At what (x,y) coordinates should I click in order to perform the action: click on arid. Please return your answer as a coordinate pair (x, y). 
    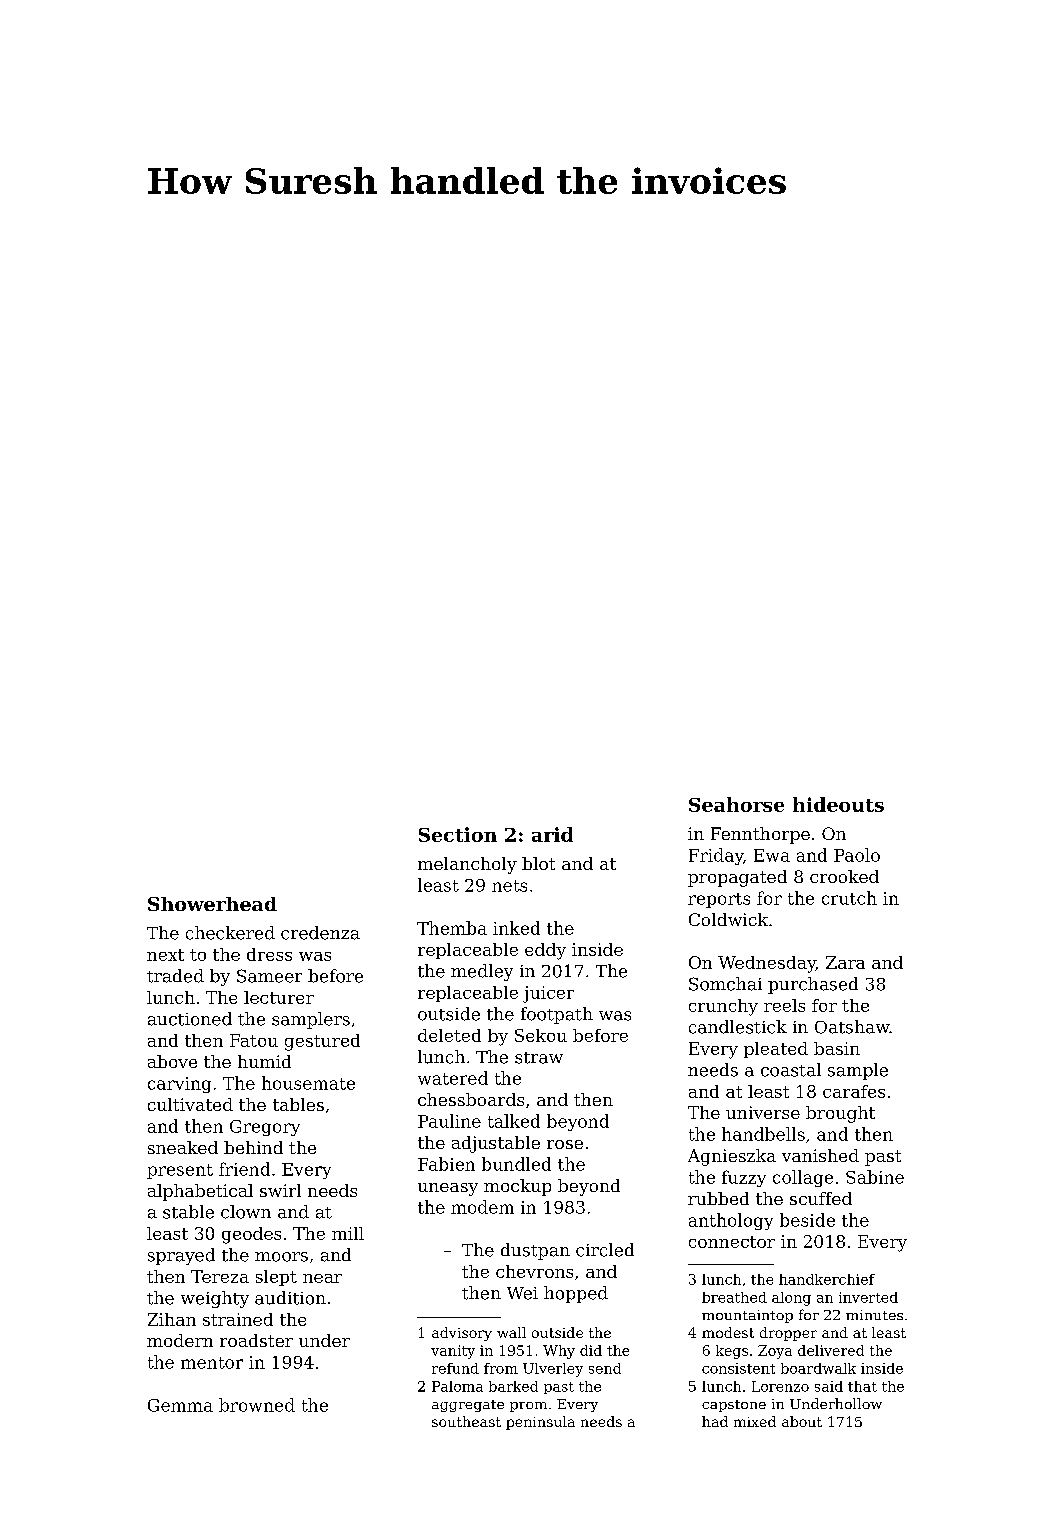
    Looking at the image, I should click on (552, 834).
